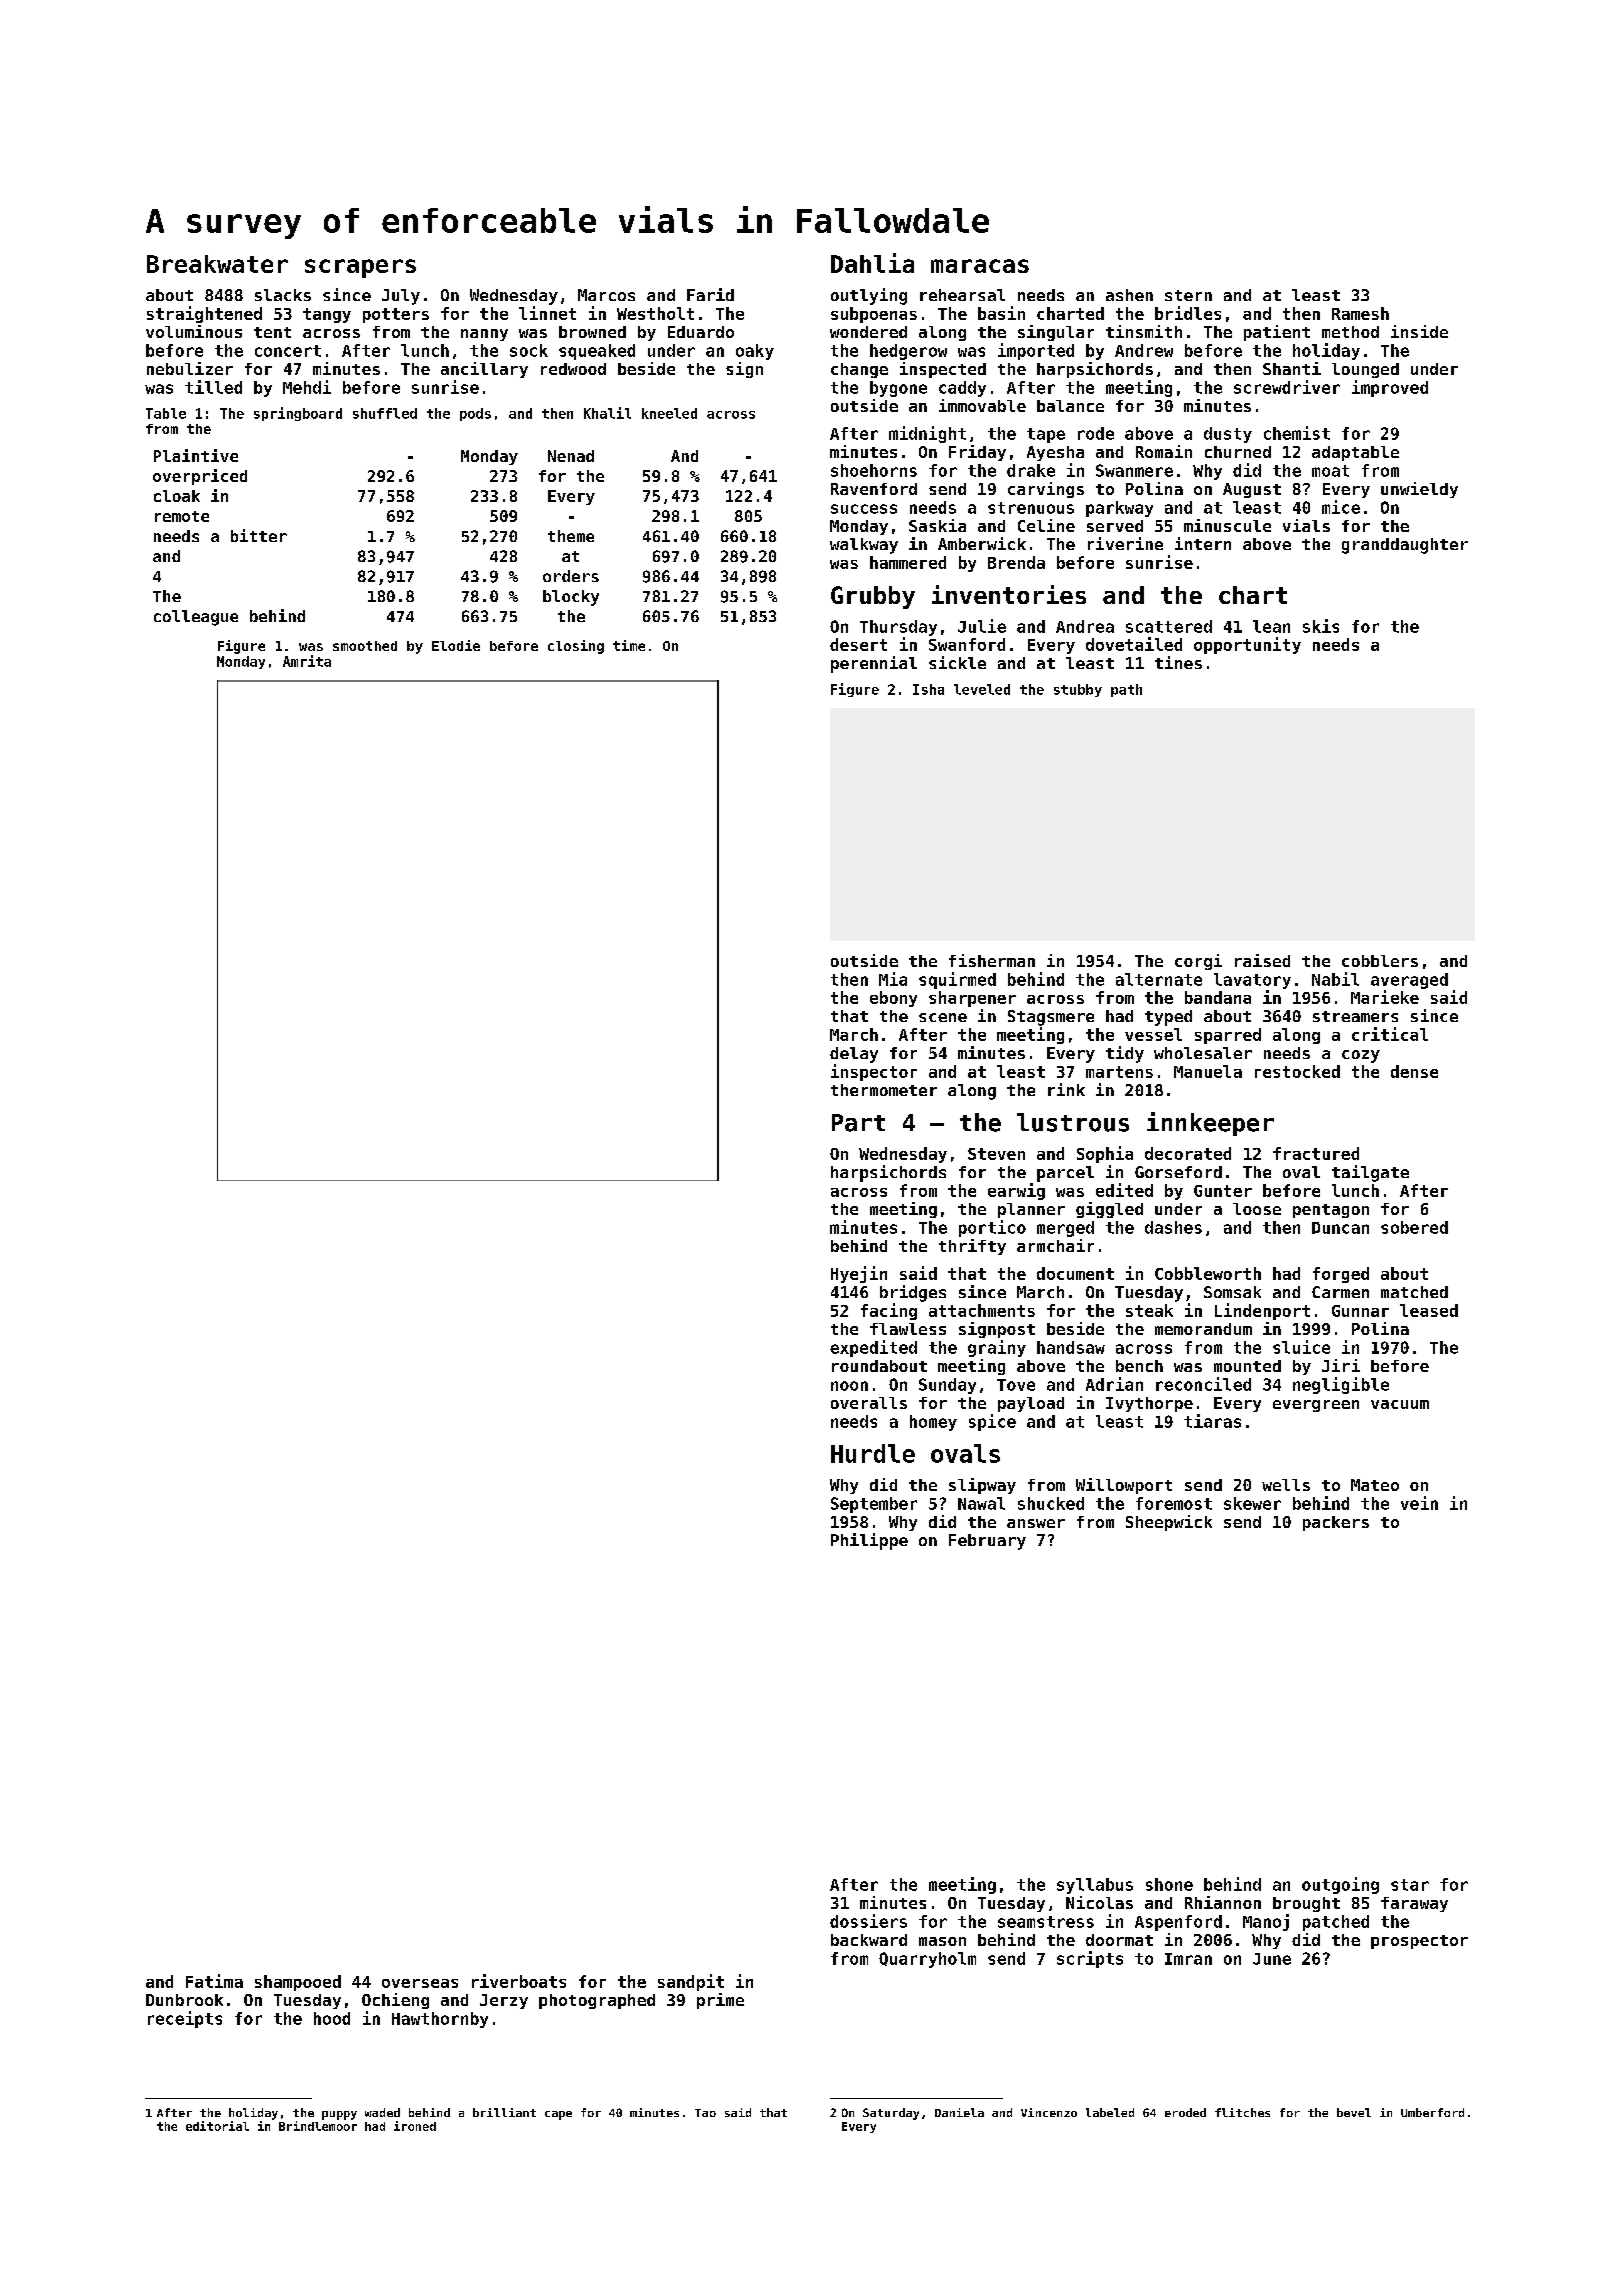 This document has height=2292, width=1620. Describe the element at coordinates (1228, 1036) in the document. I see `sparred` at that location.
